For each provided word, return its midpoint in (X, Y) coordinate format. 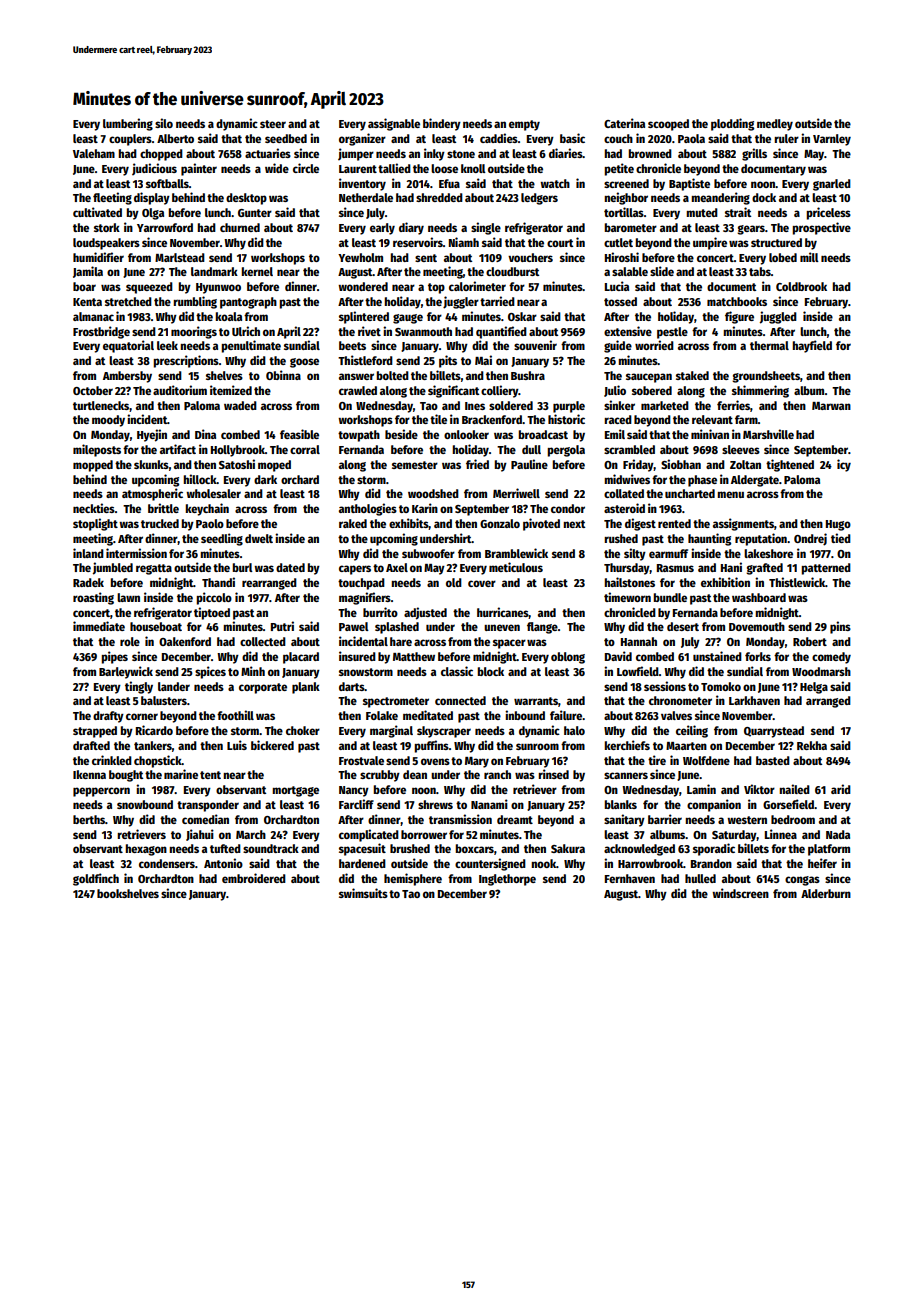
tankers (153, 745)
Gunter (255, 213)
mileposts (97, 450)
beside (401, 434)
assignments (743, 524)
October (93, 390)
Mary (477, 762)
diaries (566, 153)
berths (89, 819)
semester (415, 465)
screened (626, 183)
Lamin (701, 789)
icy (844, 465)
